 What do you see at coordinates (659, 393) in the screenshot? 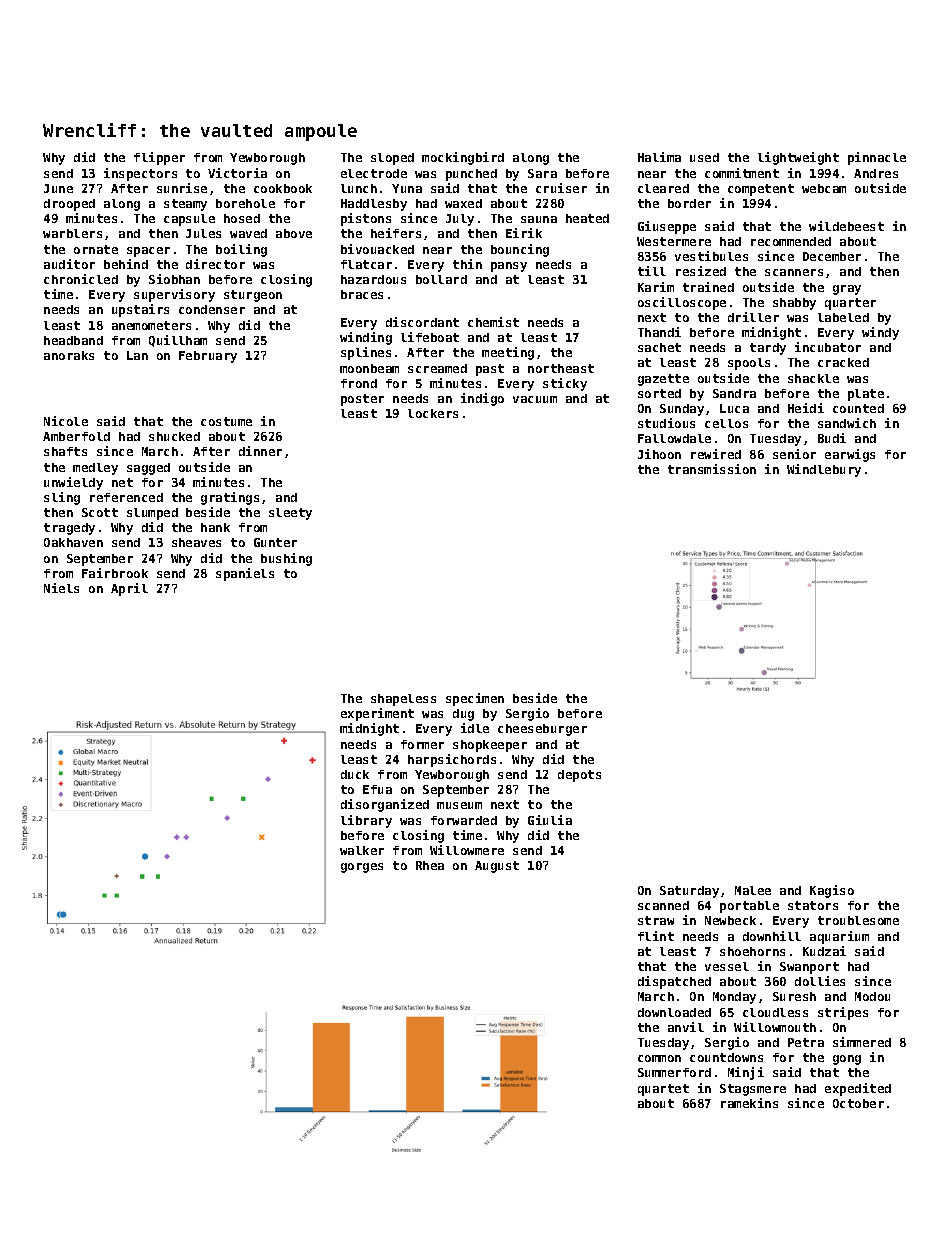
I see `sorted` at bounding box center [659, 393].
